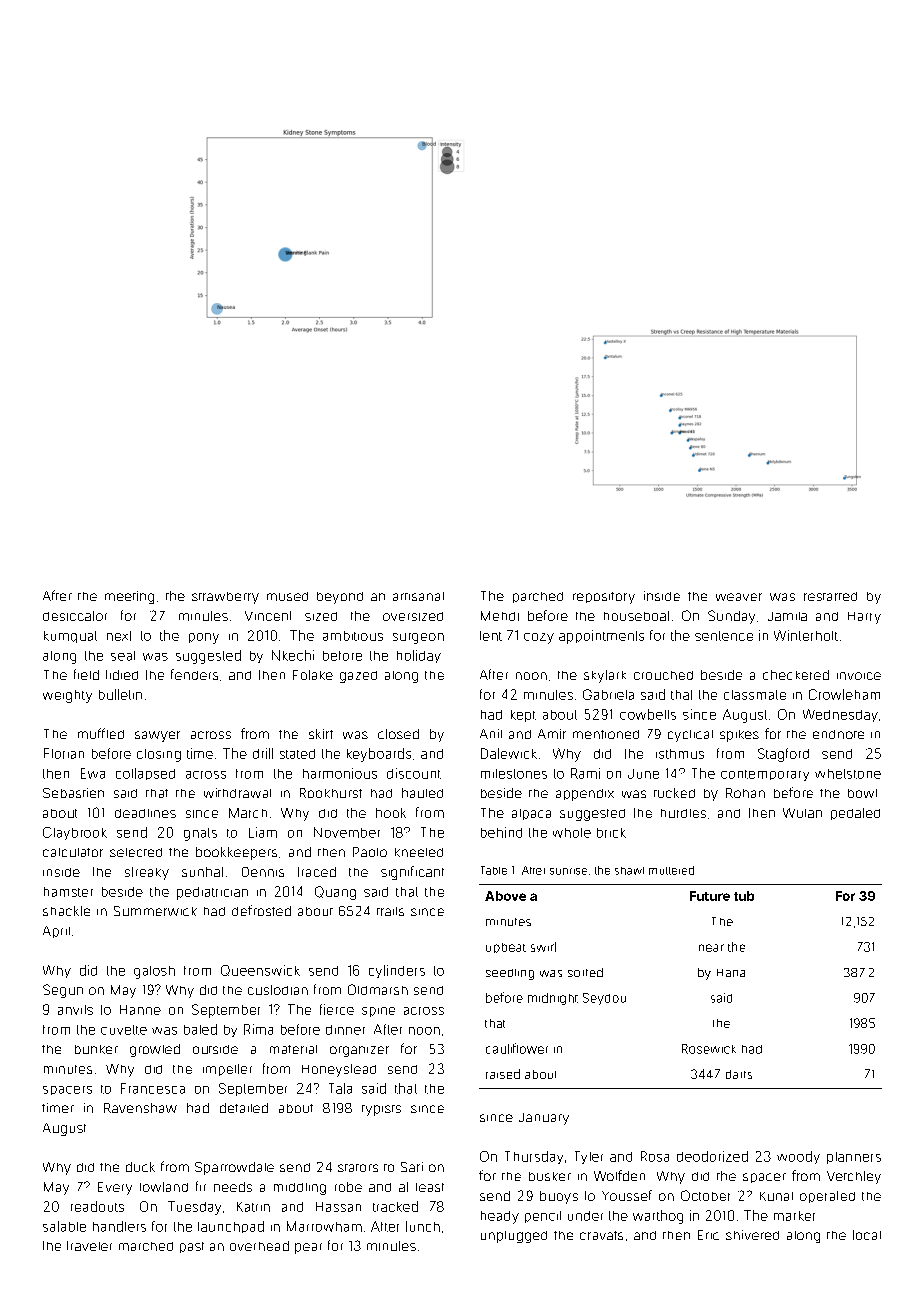 This document has height=1308, width=924. I want to click on swirl, so click(543, 947).
